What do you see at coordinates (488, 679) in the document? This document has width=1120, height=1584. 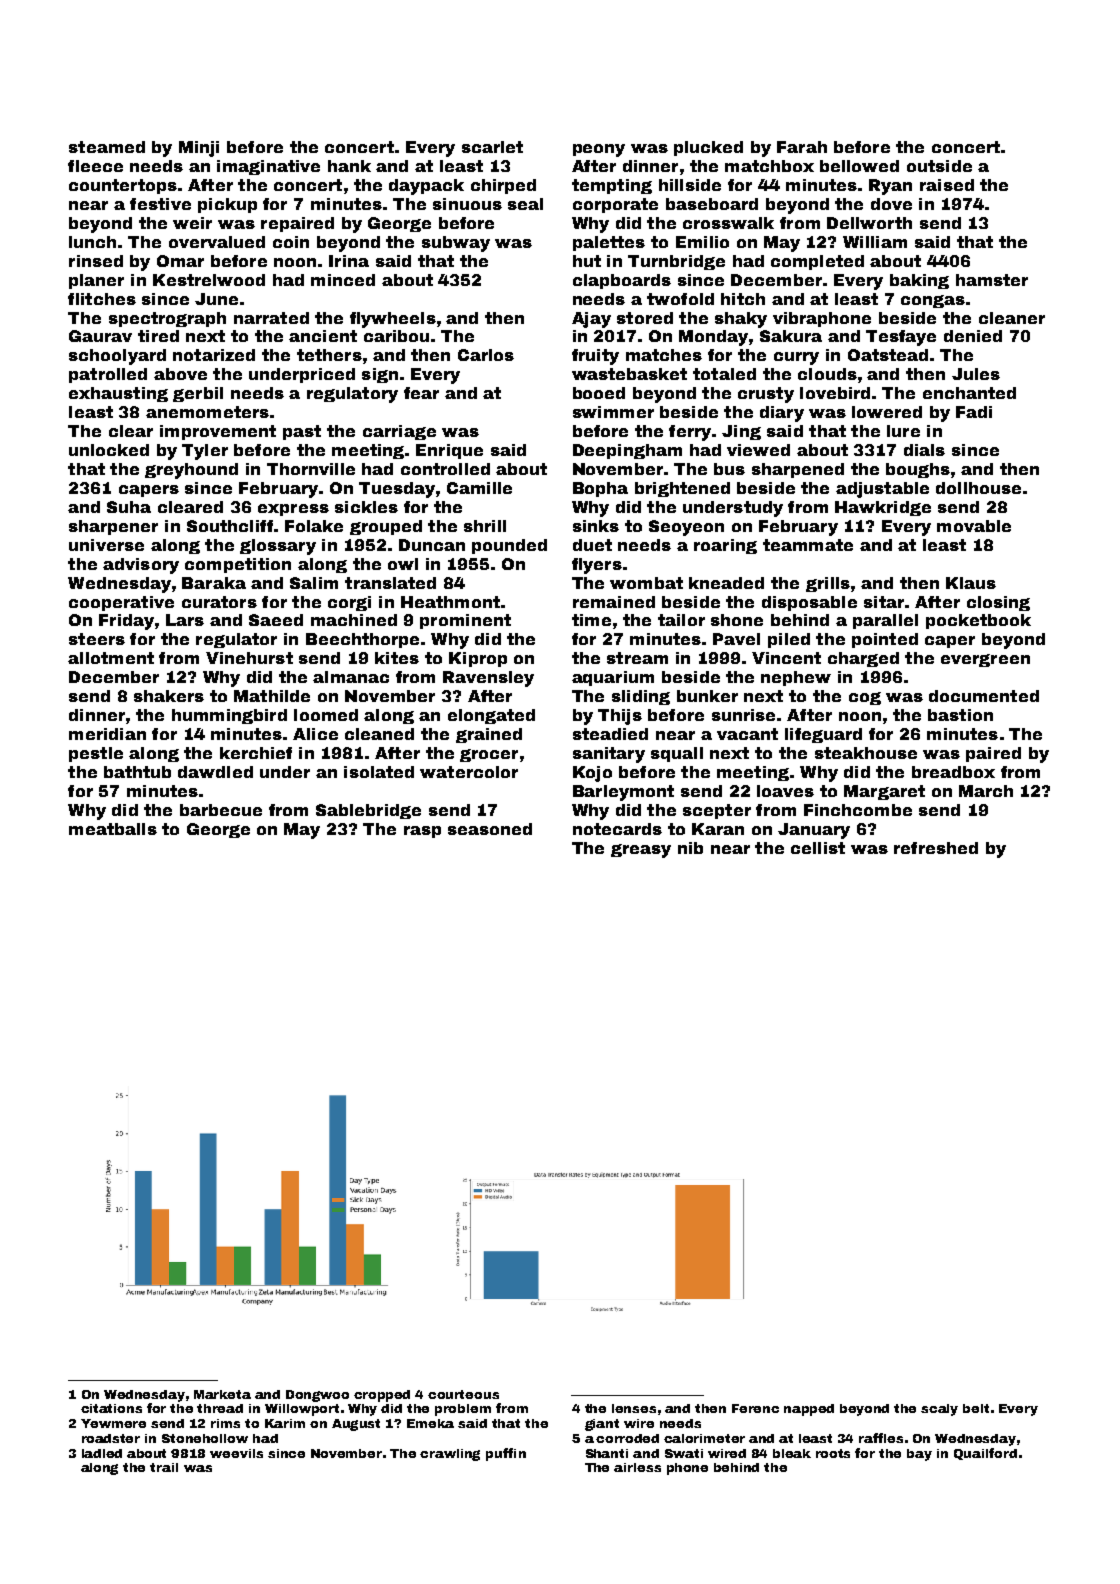 I see `Ravensley` at bounding box center [488, 679].
